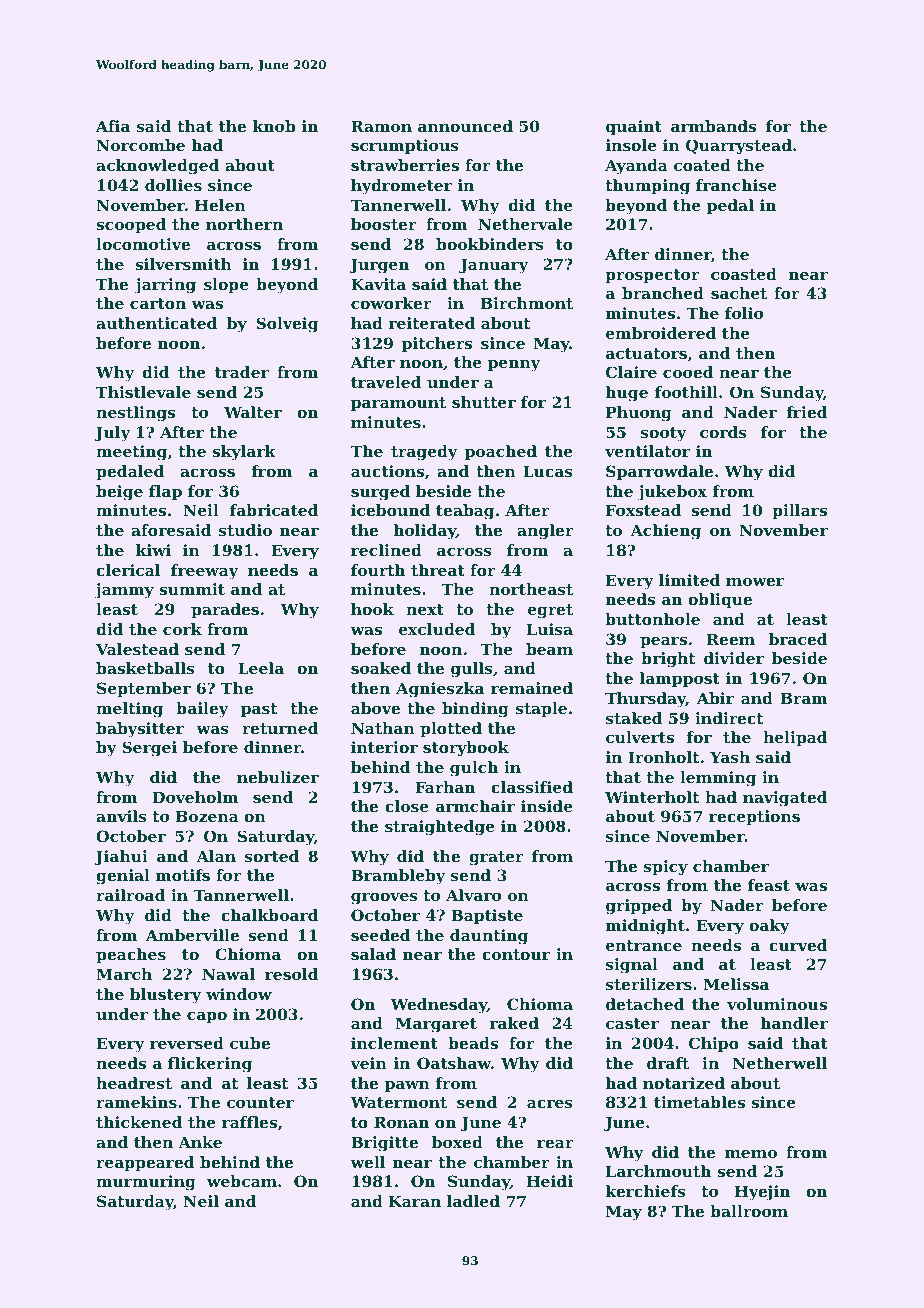 This document has width=924, height=1308. Describe the element at coordinates (769, 885) in the document. I see `feast` at that location.
